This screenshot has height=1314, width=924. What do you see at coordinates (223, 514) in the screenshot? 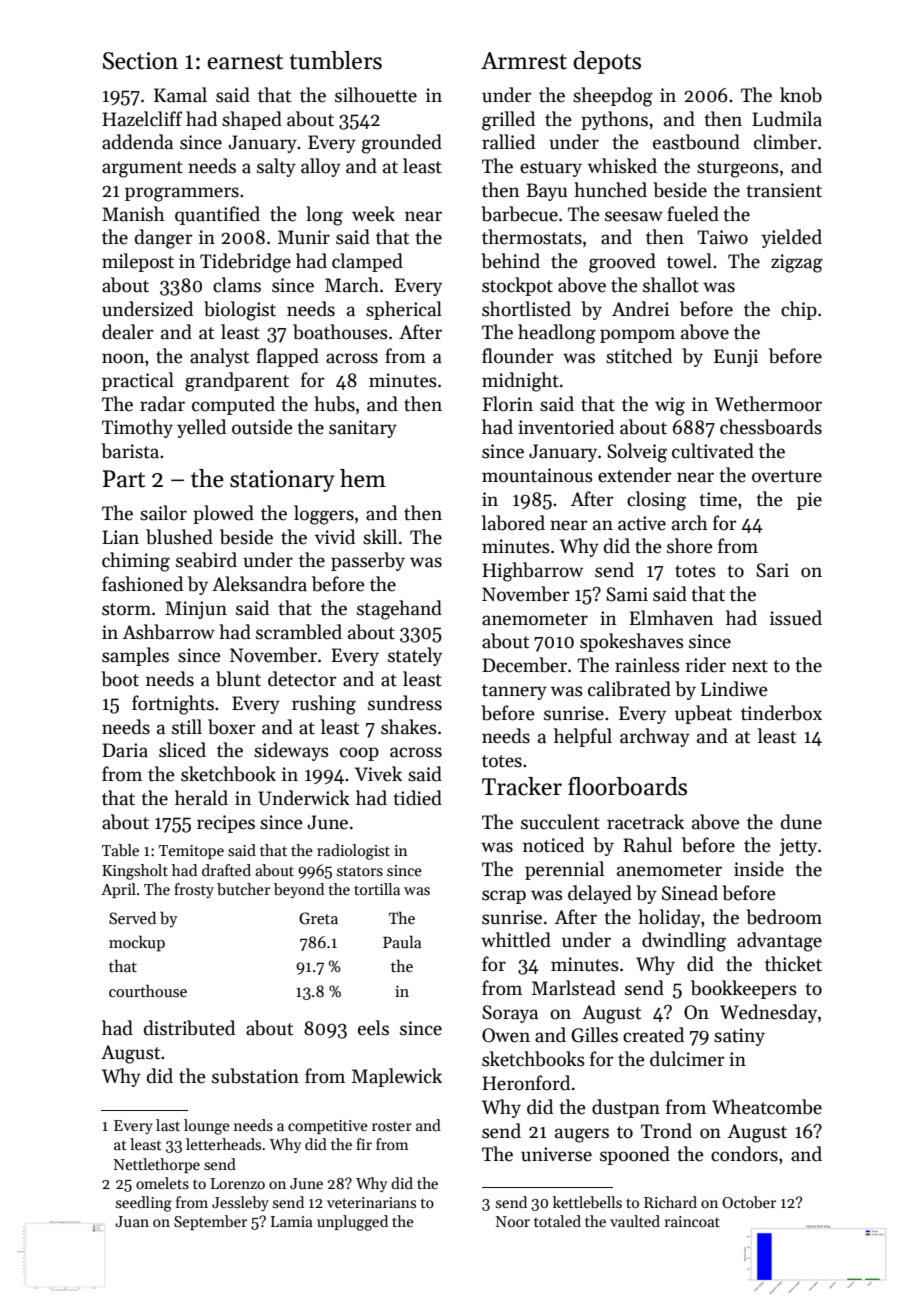
I see `plowed` at bounding box center [223, 514].
